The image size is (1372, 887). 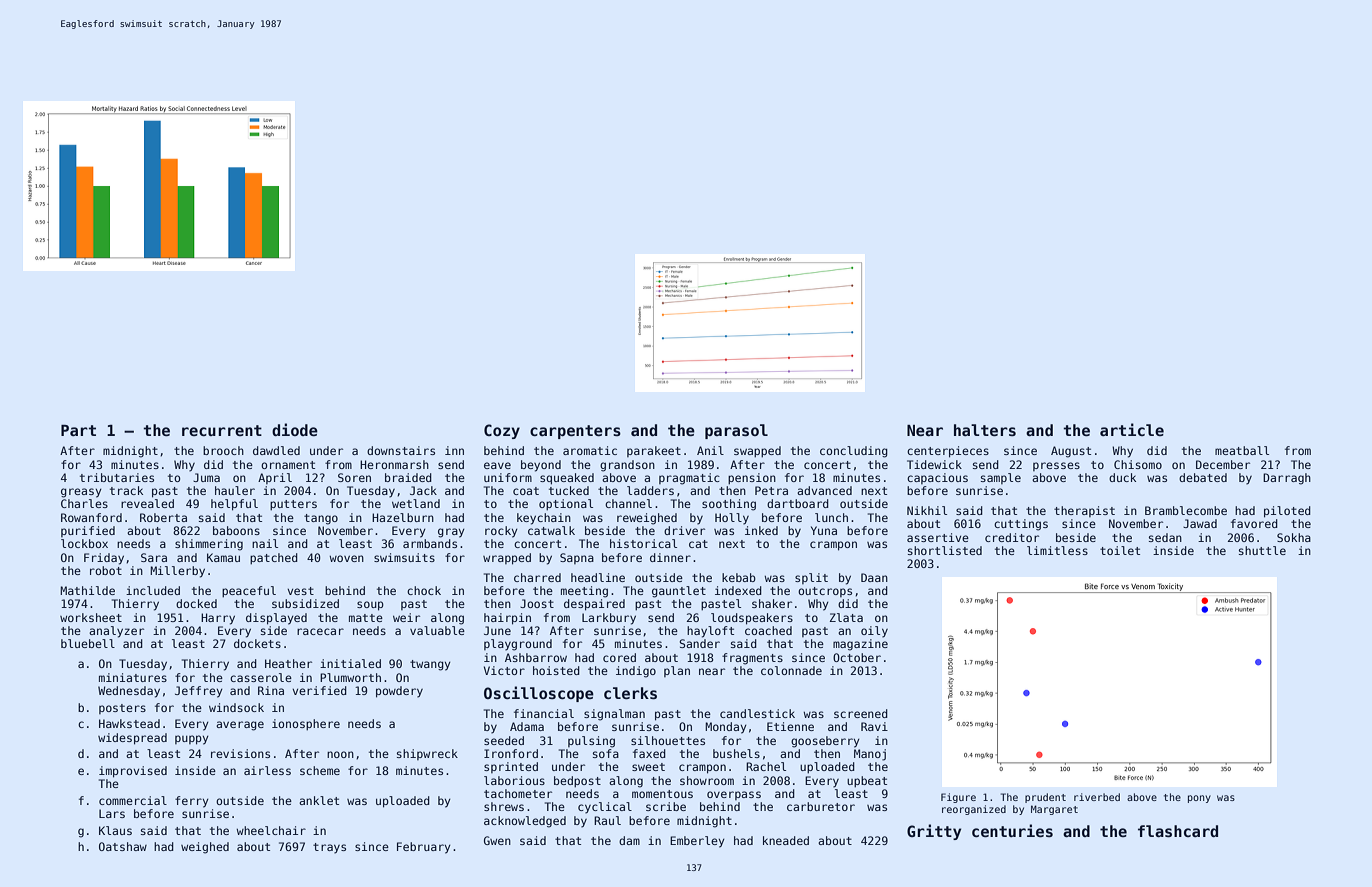 What do you see at coordinates (874, 632) in the document?
I see `oily` at bounding box center [874, 632].
